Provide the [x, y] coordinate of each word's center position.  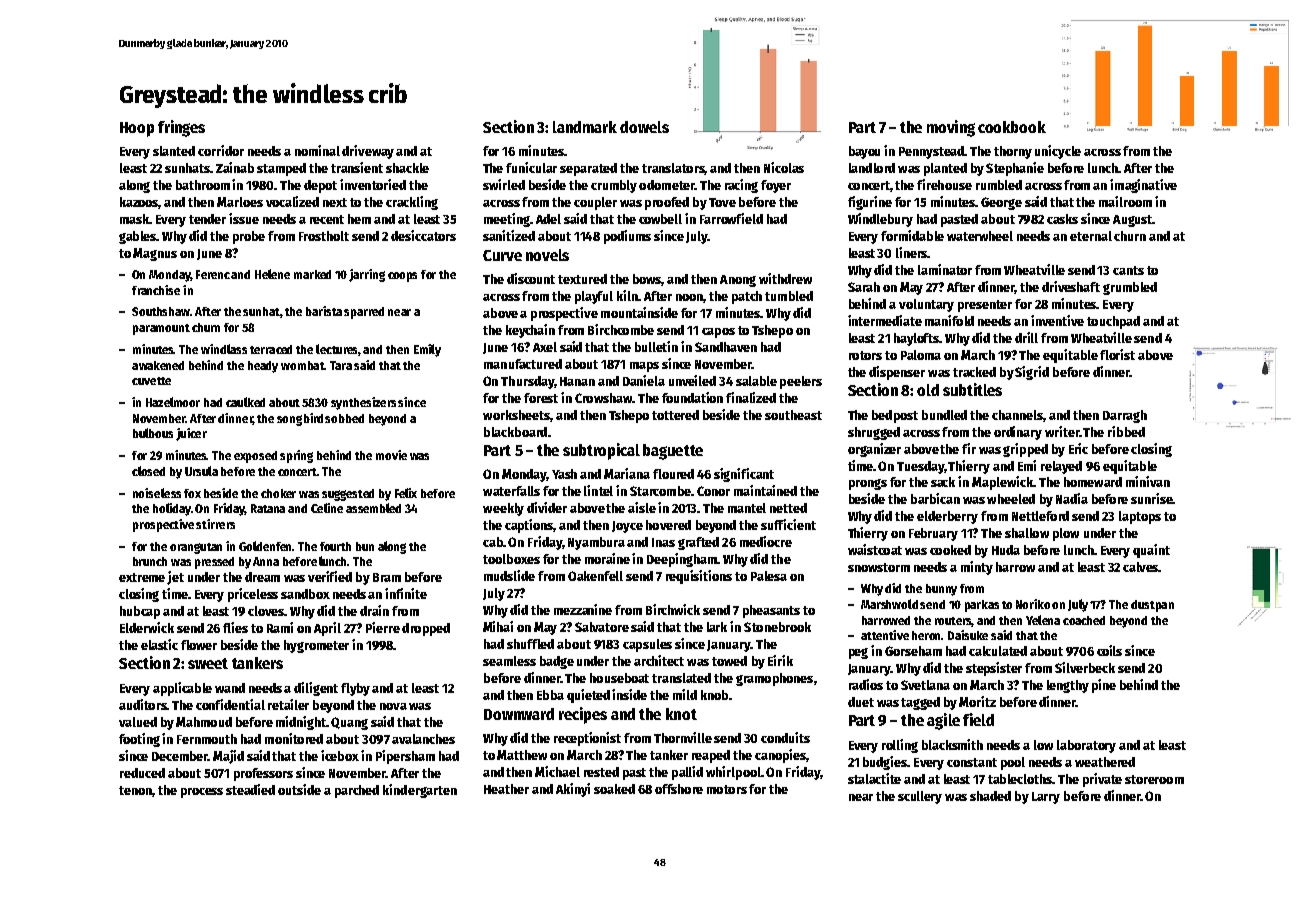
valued [138, 722]
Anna [266, 561]
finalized [751, 397]
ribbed [1126, 431]
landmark [585, 127]
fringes [181, 128]
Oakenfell [595, 576]
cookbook [1012, 127]
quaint [1151, 551]
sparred [364, 313]
